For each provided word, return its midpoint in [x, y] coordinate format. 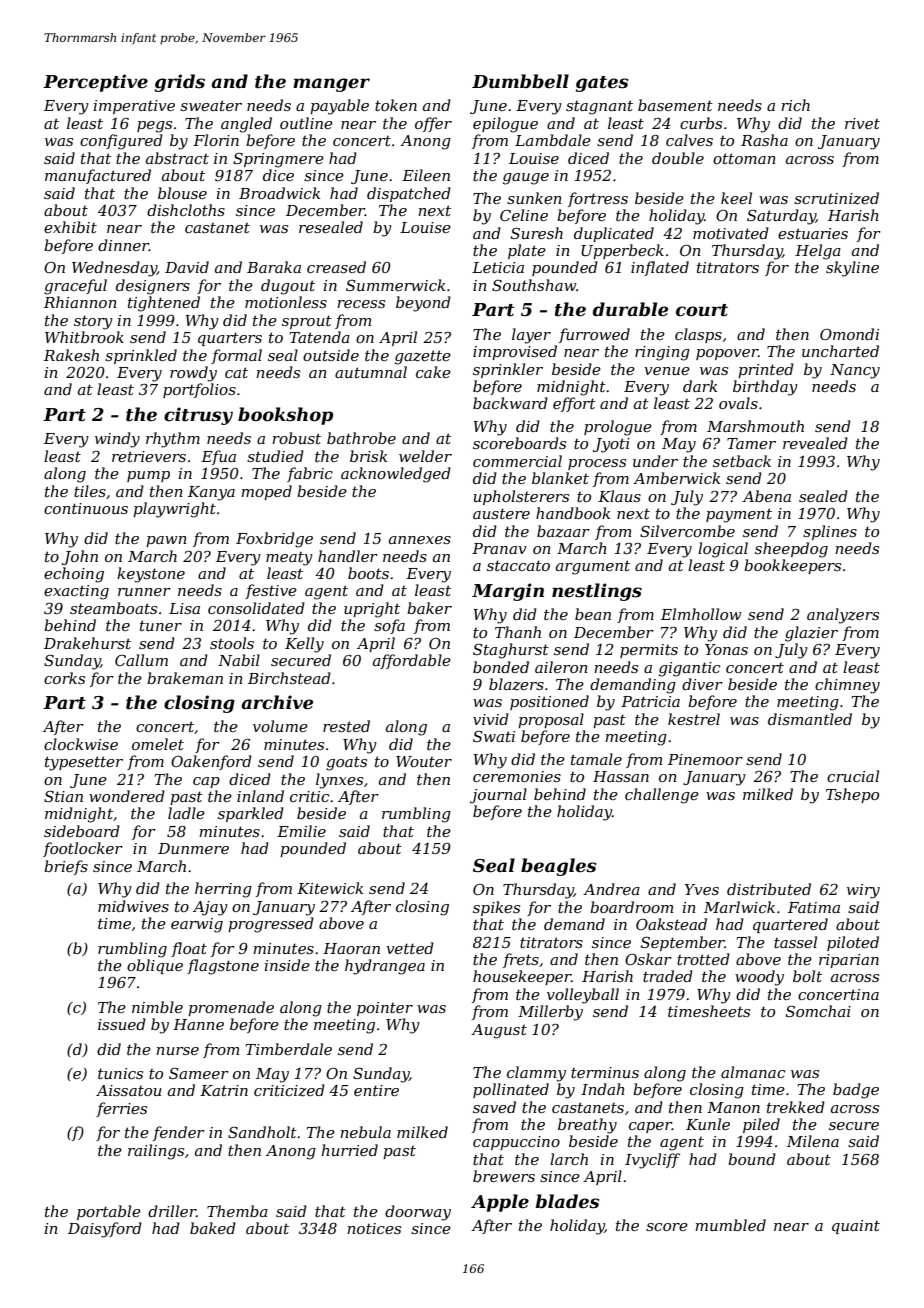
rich [795, 105]
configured [121, 142]
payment [739, 515]
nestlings [597, 592]
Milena [813, 1141]
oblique [155, 966]
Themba [237, 1211]
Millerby [550, 1013]
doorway [418, 1213]
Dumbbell [520, 81]
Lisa [184, 608]
